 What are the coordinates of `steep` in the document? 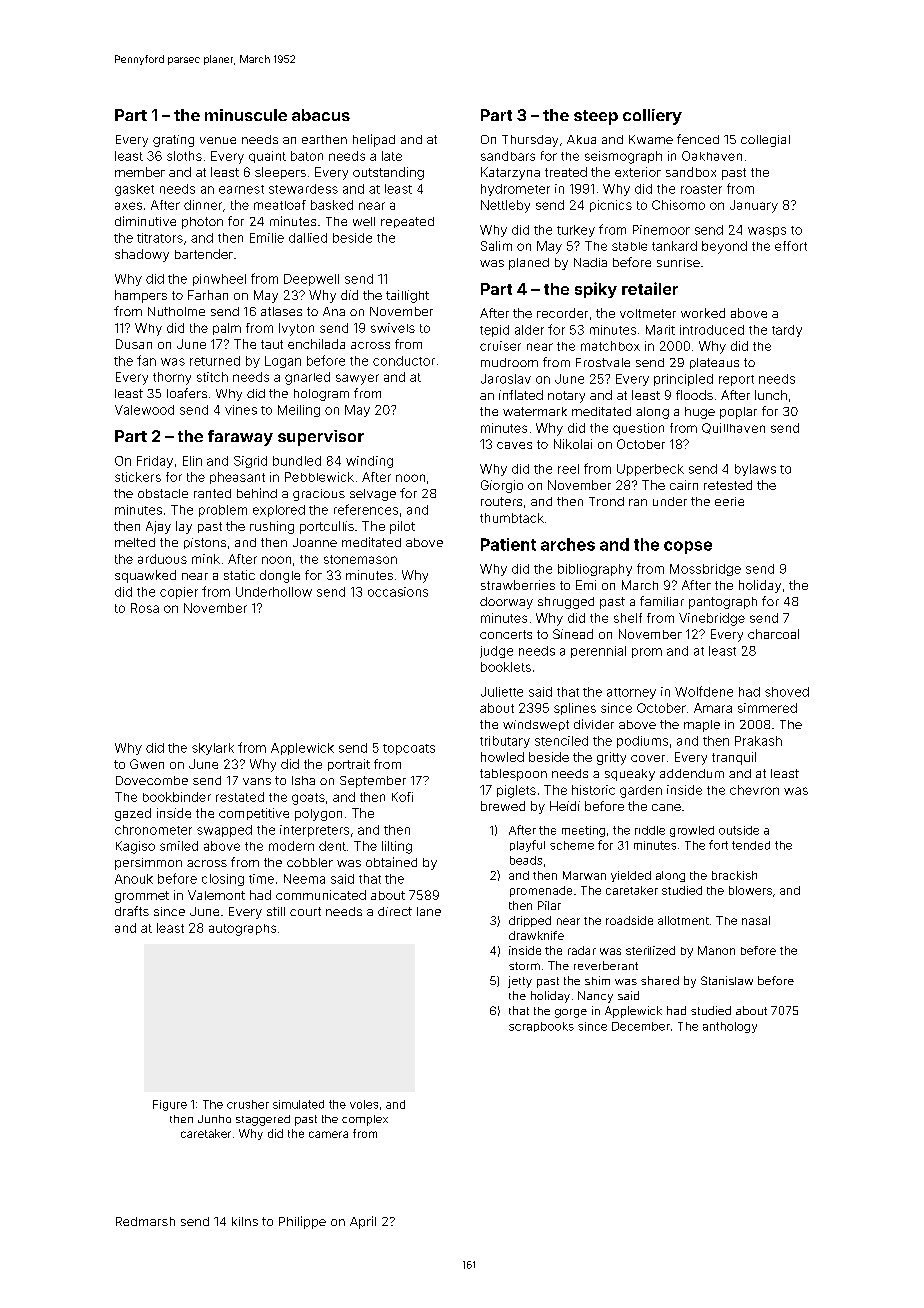 It's located at (596, 117).
